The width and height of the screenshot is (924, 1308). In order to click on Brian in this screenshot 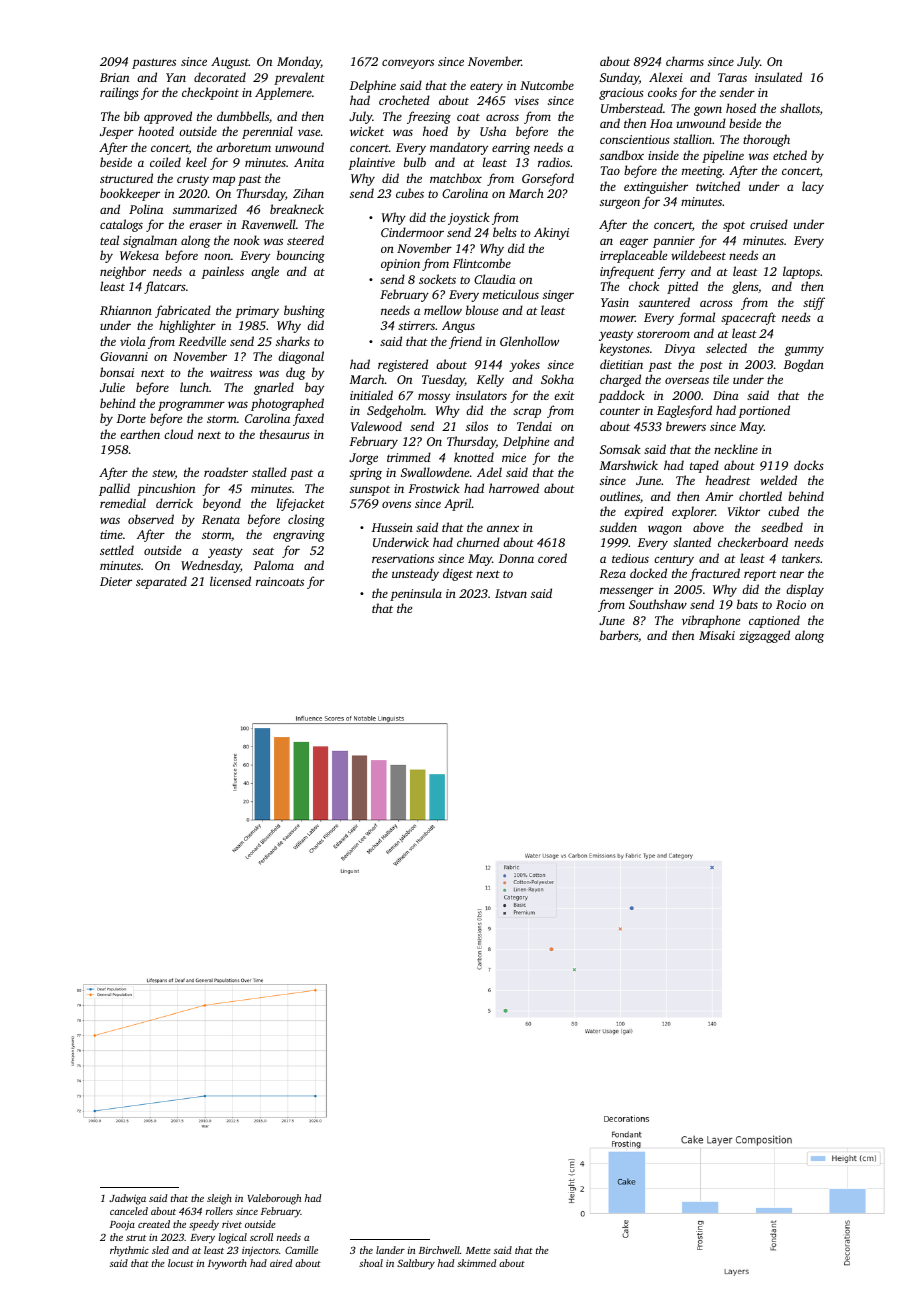, I will do `click(114, 77)`.
